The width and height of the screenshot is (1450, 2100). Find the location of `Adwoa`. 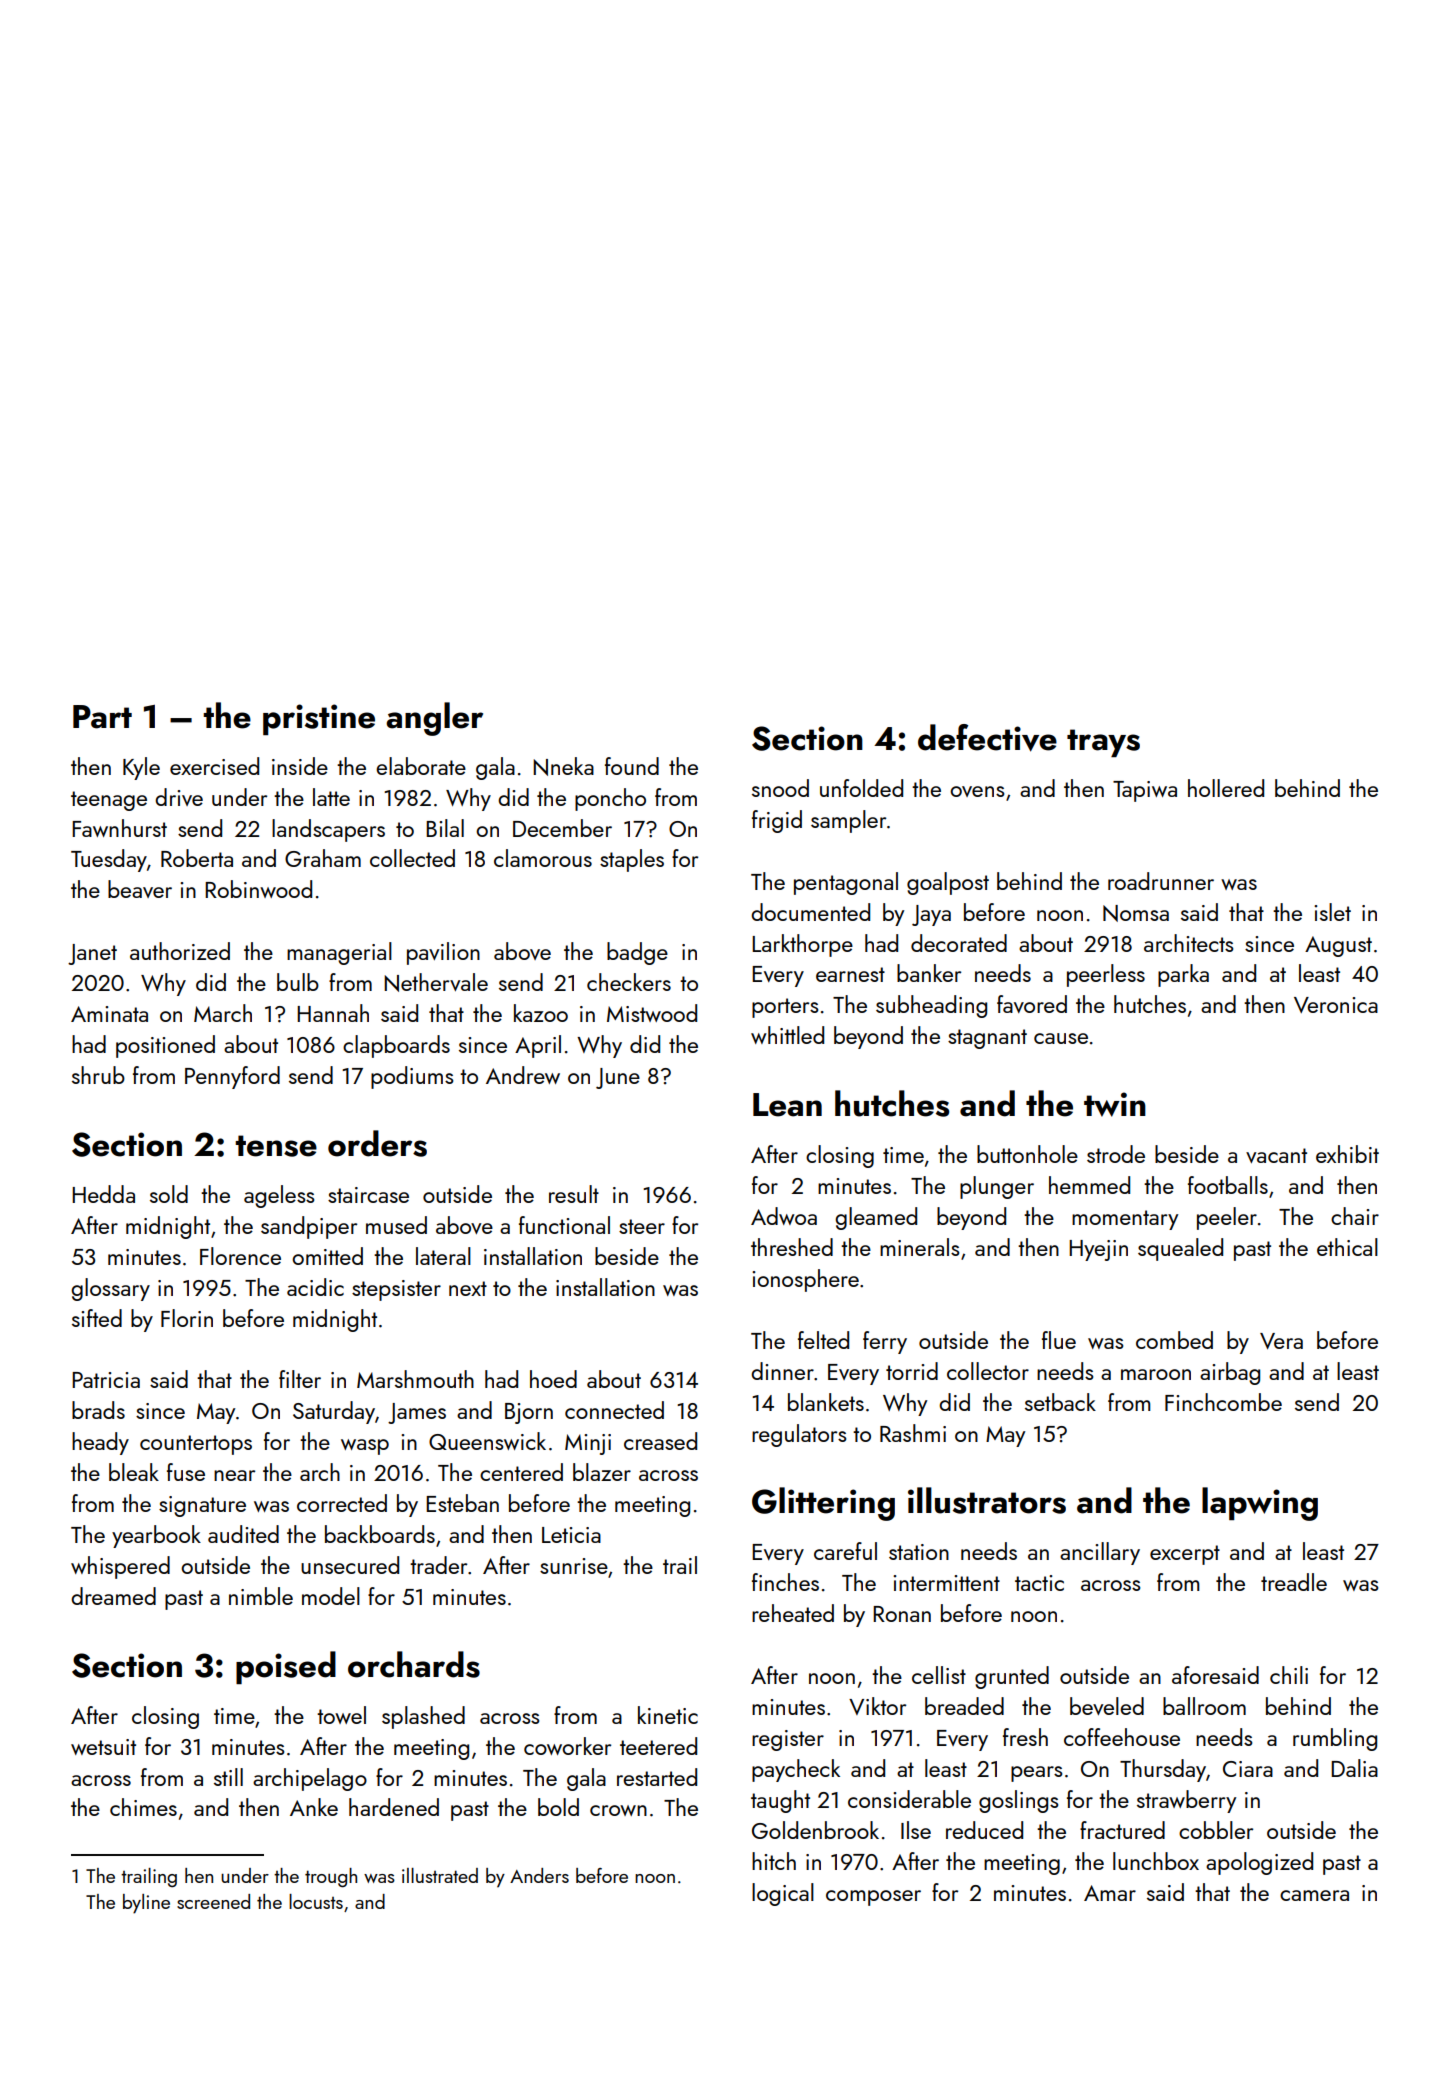

Adwoa is located at coordinates (784, 1216).
